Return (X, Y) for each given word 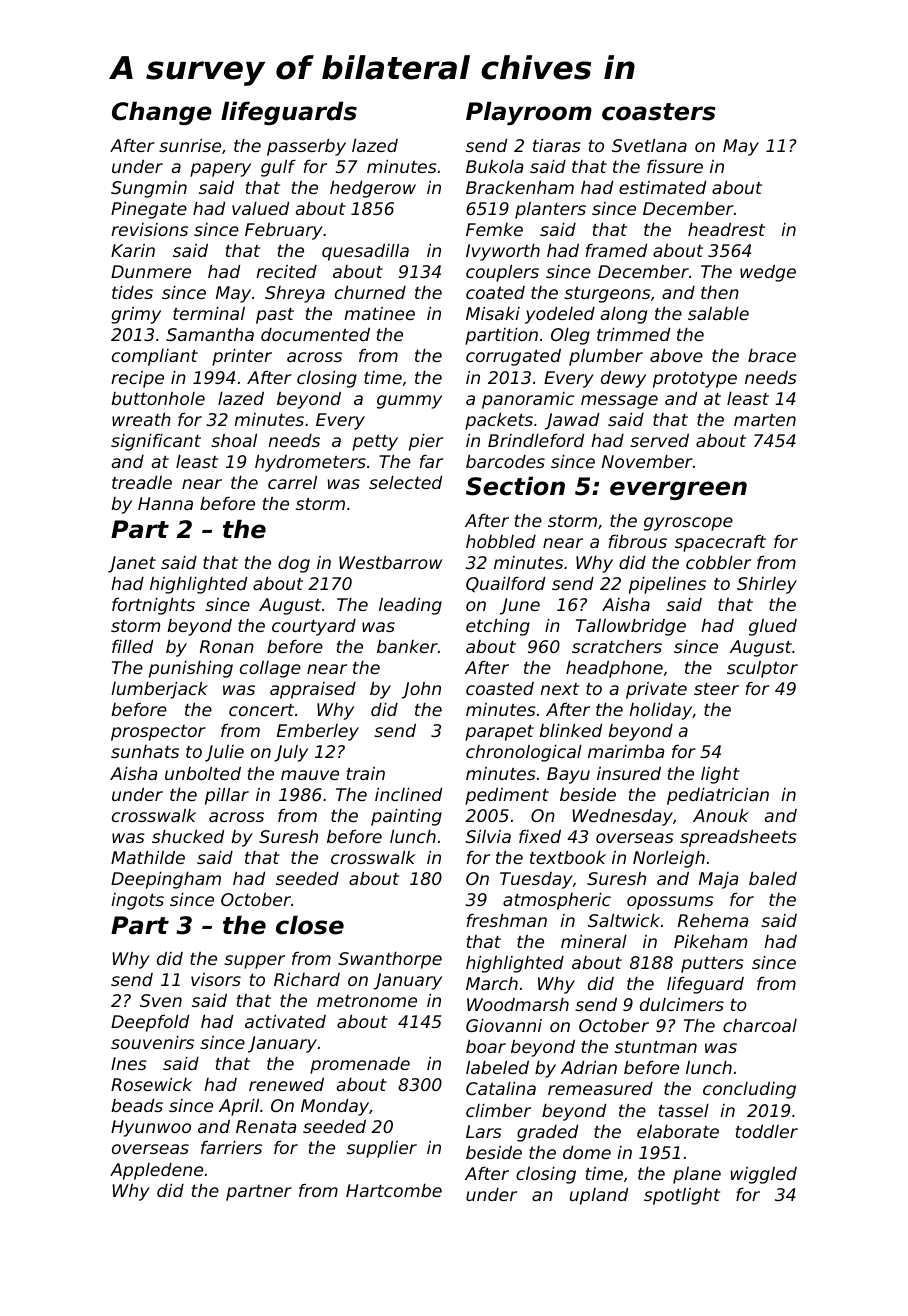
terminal (209, 313)
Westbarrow (390, 562)
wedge (768, 273)
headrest (726, 229)
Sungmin (149, 189)
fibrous (638, 541)
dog (294, 564)
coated (495, 292)
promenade (360, 1065)
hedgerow (373, 189)
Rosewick (151, 1084)
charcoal (760, 1025)
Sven (161, 1000)
